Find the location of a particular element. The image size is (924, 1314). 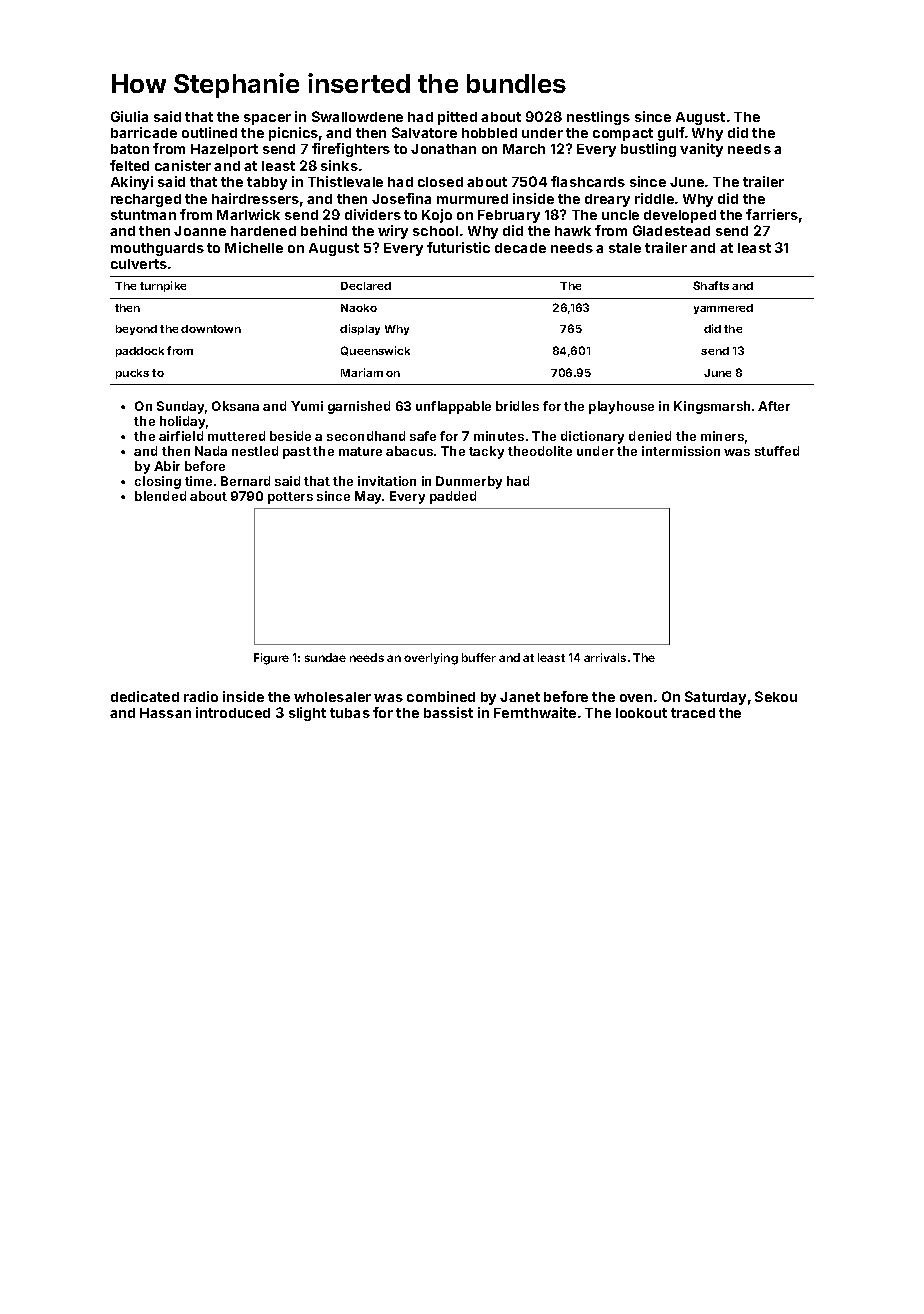

playhouse is located at coordinates (621, 407).
